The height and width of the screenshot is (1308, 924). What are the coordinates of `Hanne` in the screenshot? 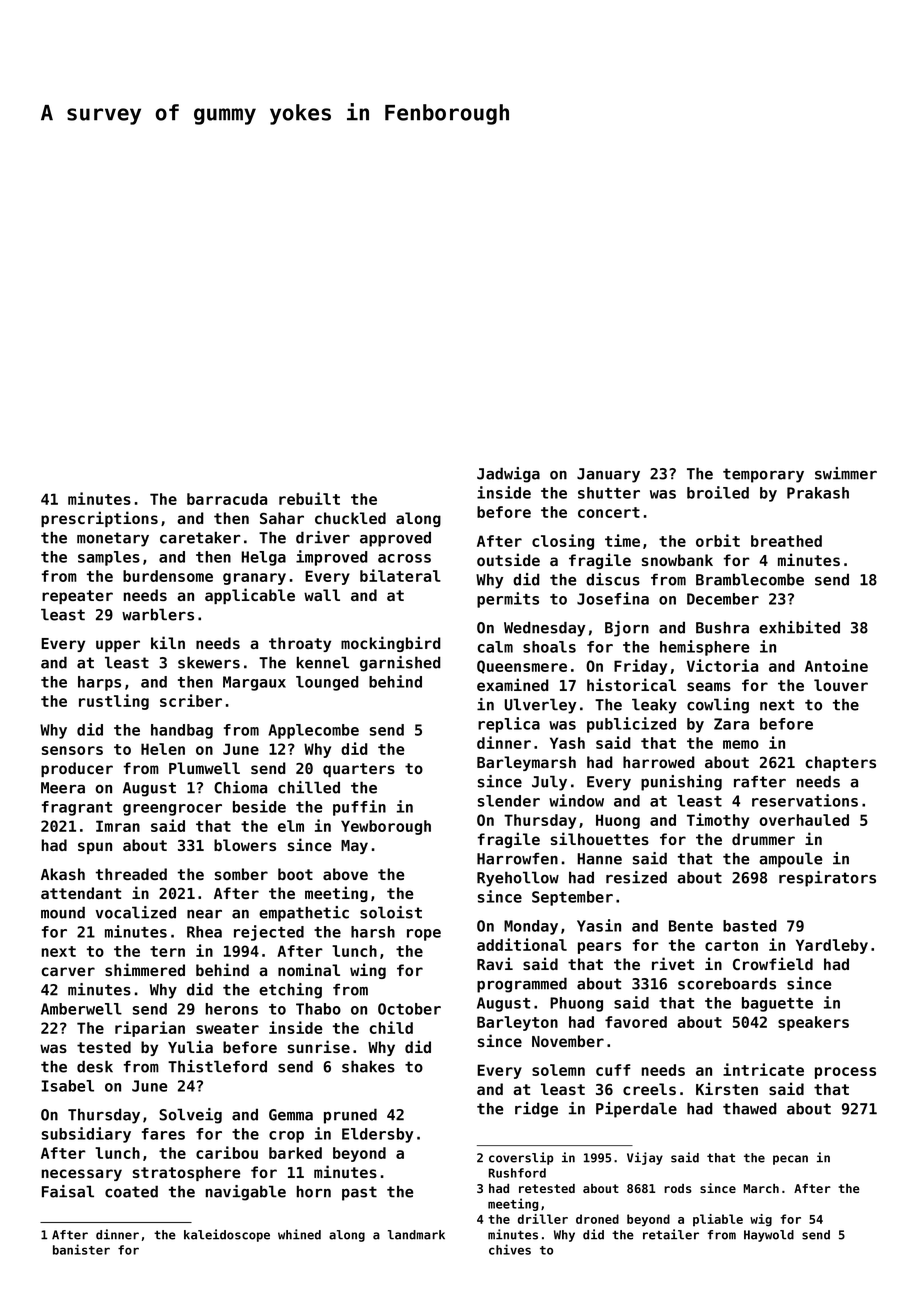 It's located at (599, 859).
